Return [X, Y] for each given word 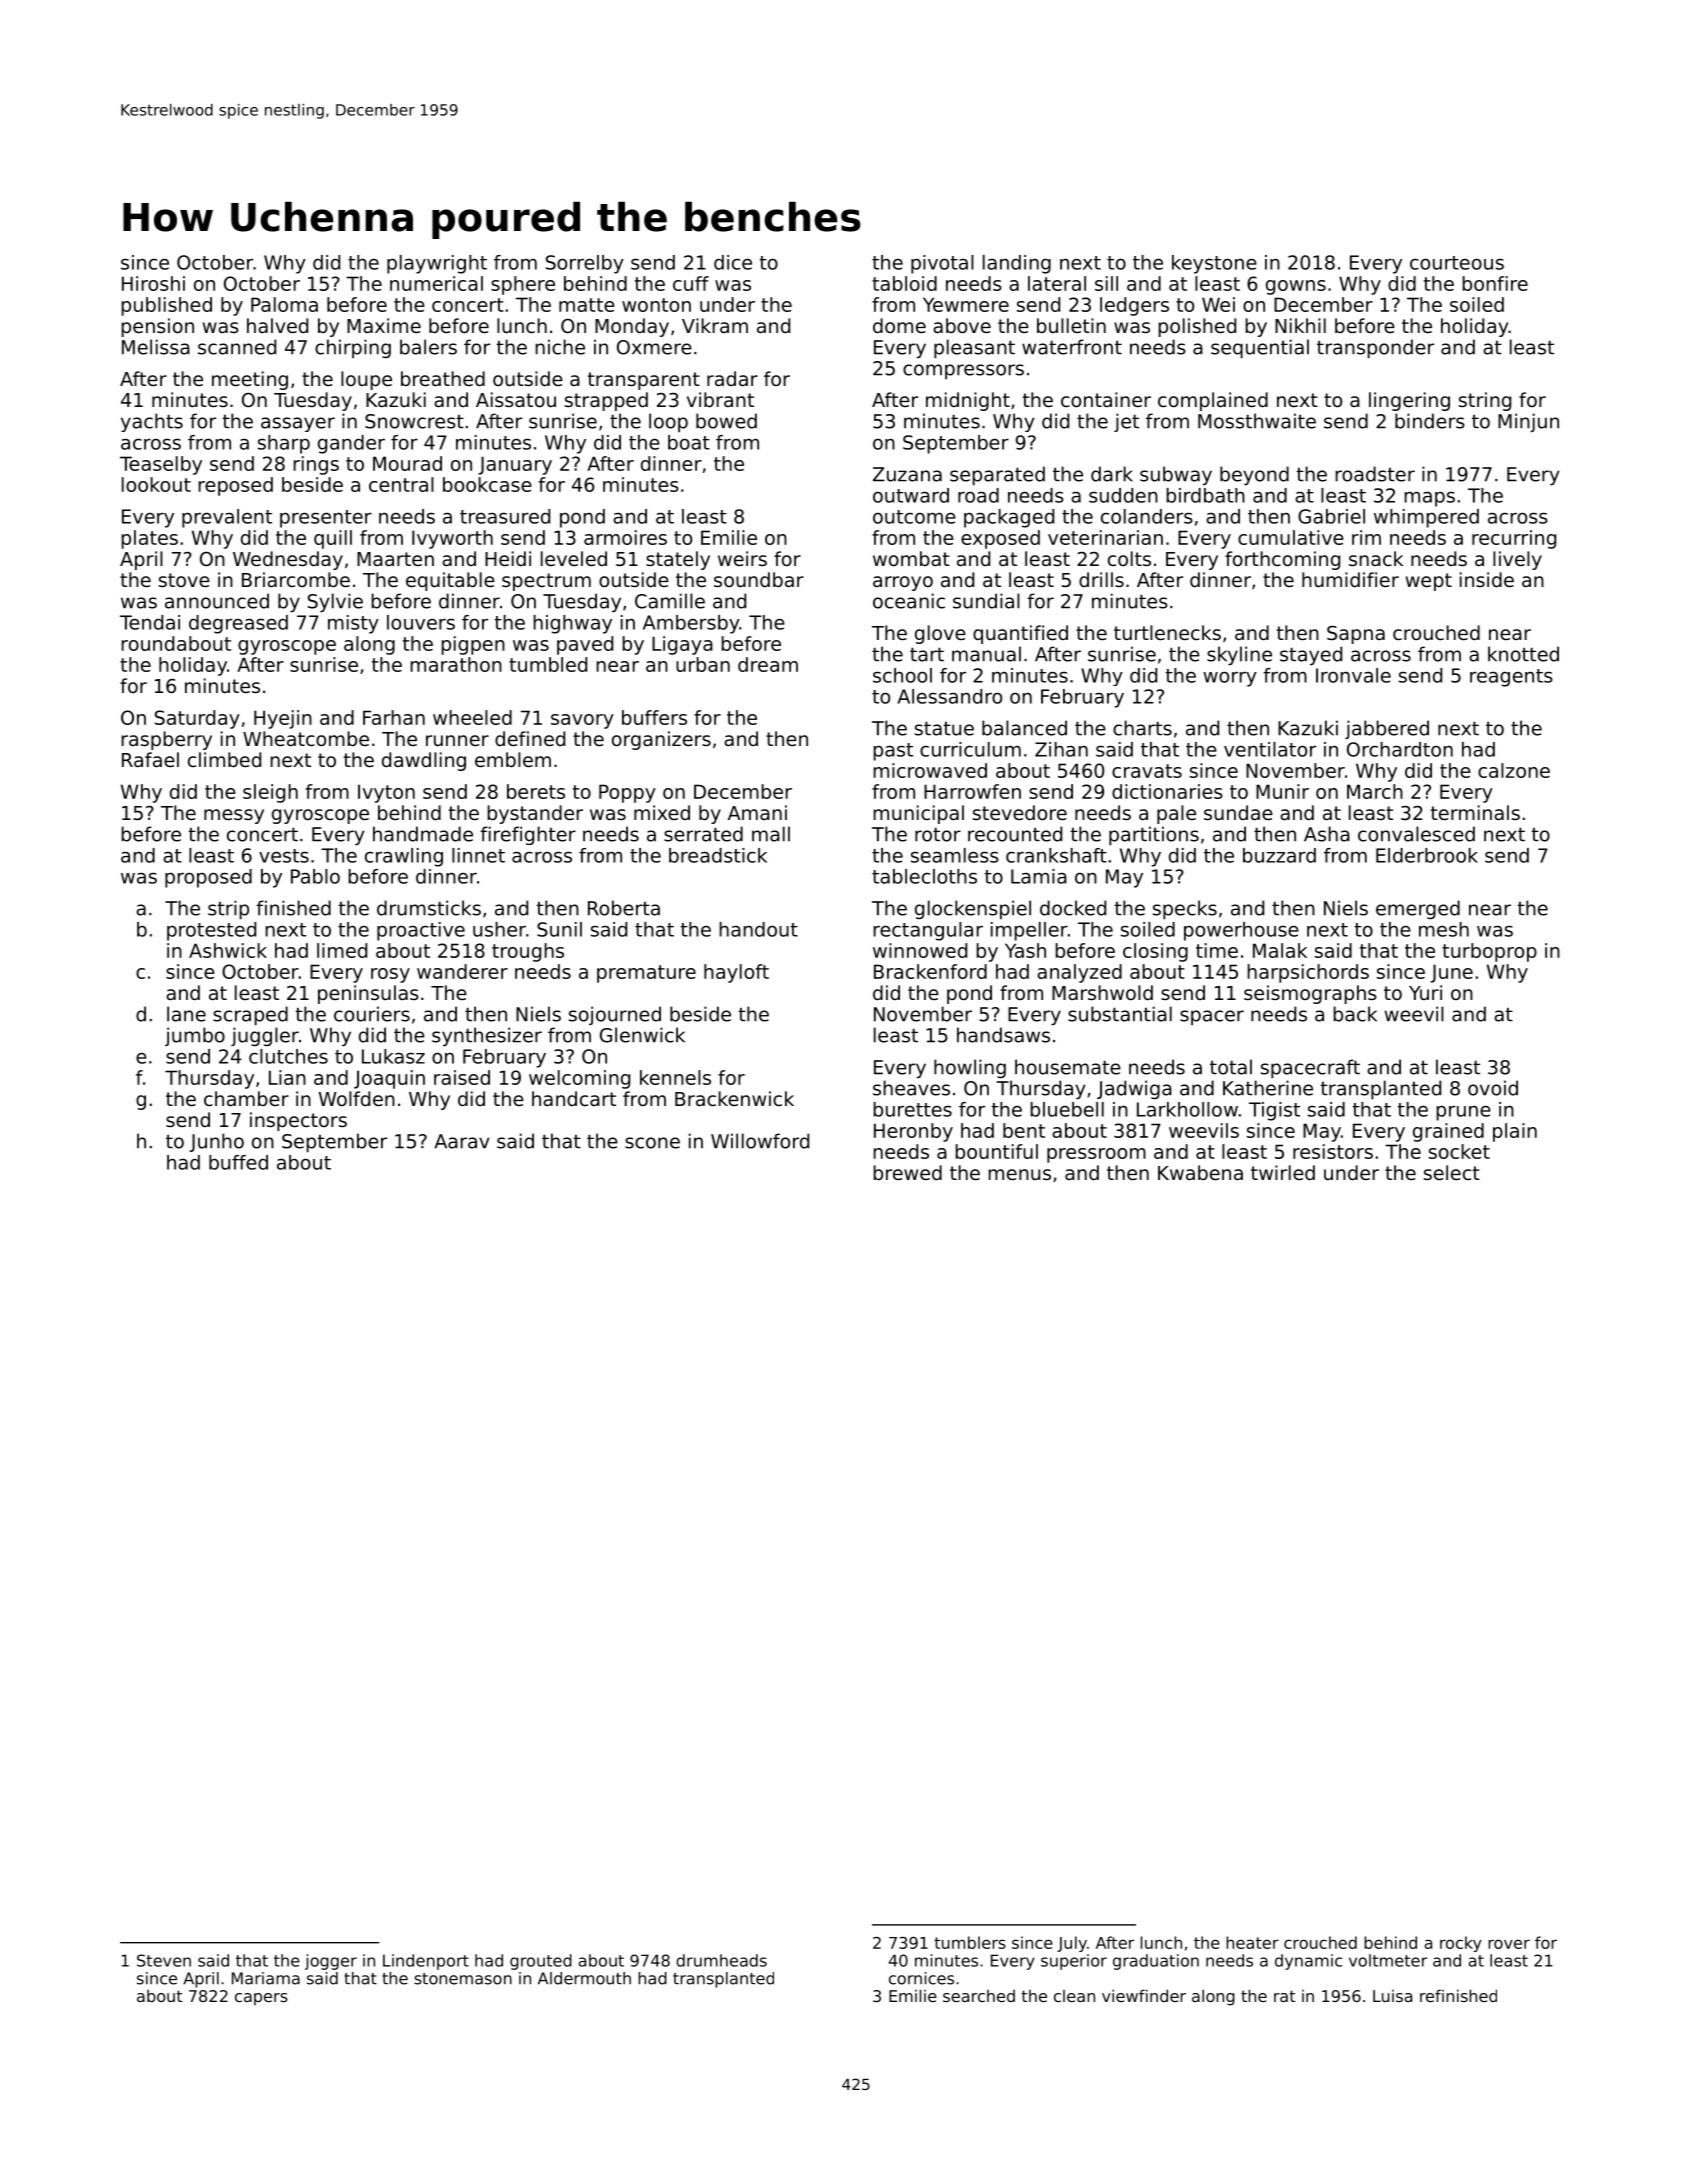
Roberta [624, 908]
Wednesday [288, 560]
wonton [656, 305]
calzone [1514, 770]
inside [1487, 579]
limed [342, 950]
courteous [1457, 263]
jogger [331, 1962]
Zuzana [907, 474]
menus [1019, 1174]
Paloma [284, 304]
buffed [238, 1162]
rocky [1461, 1944]
